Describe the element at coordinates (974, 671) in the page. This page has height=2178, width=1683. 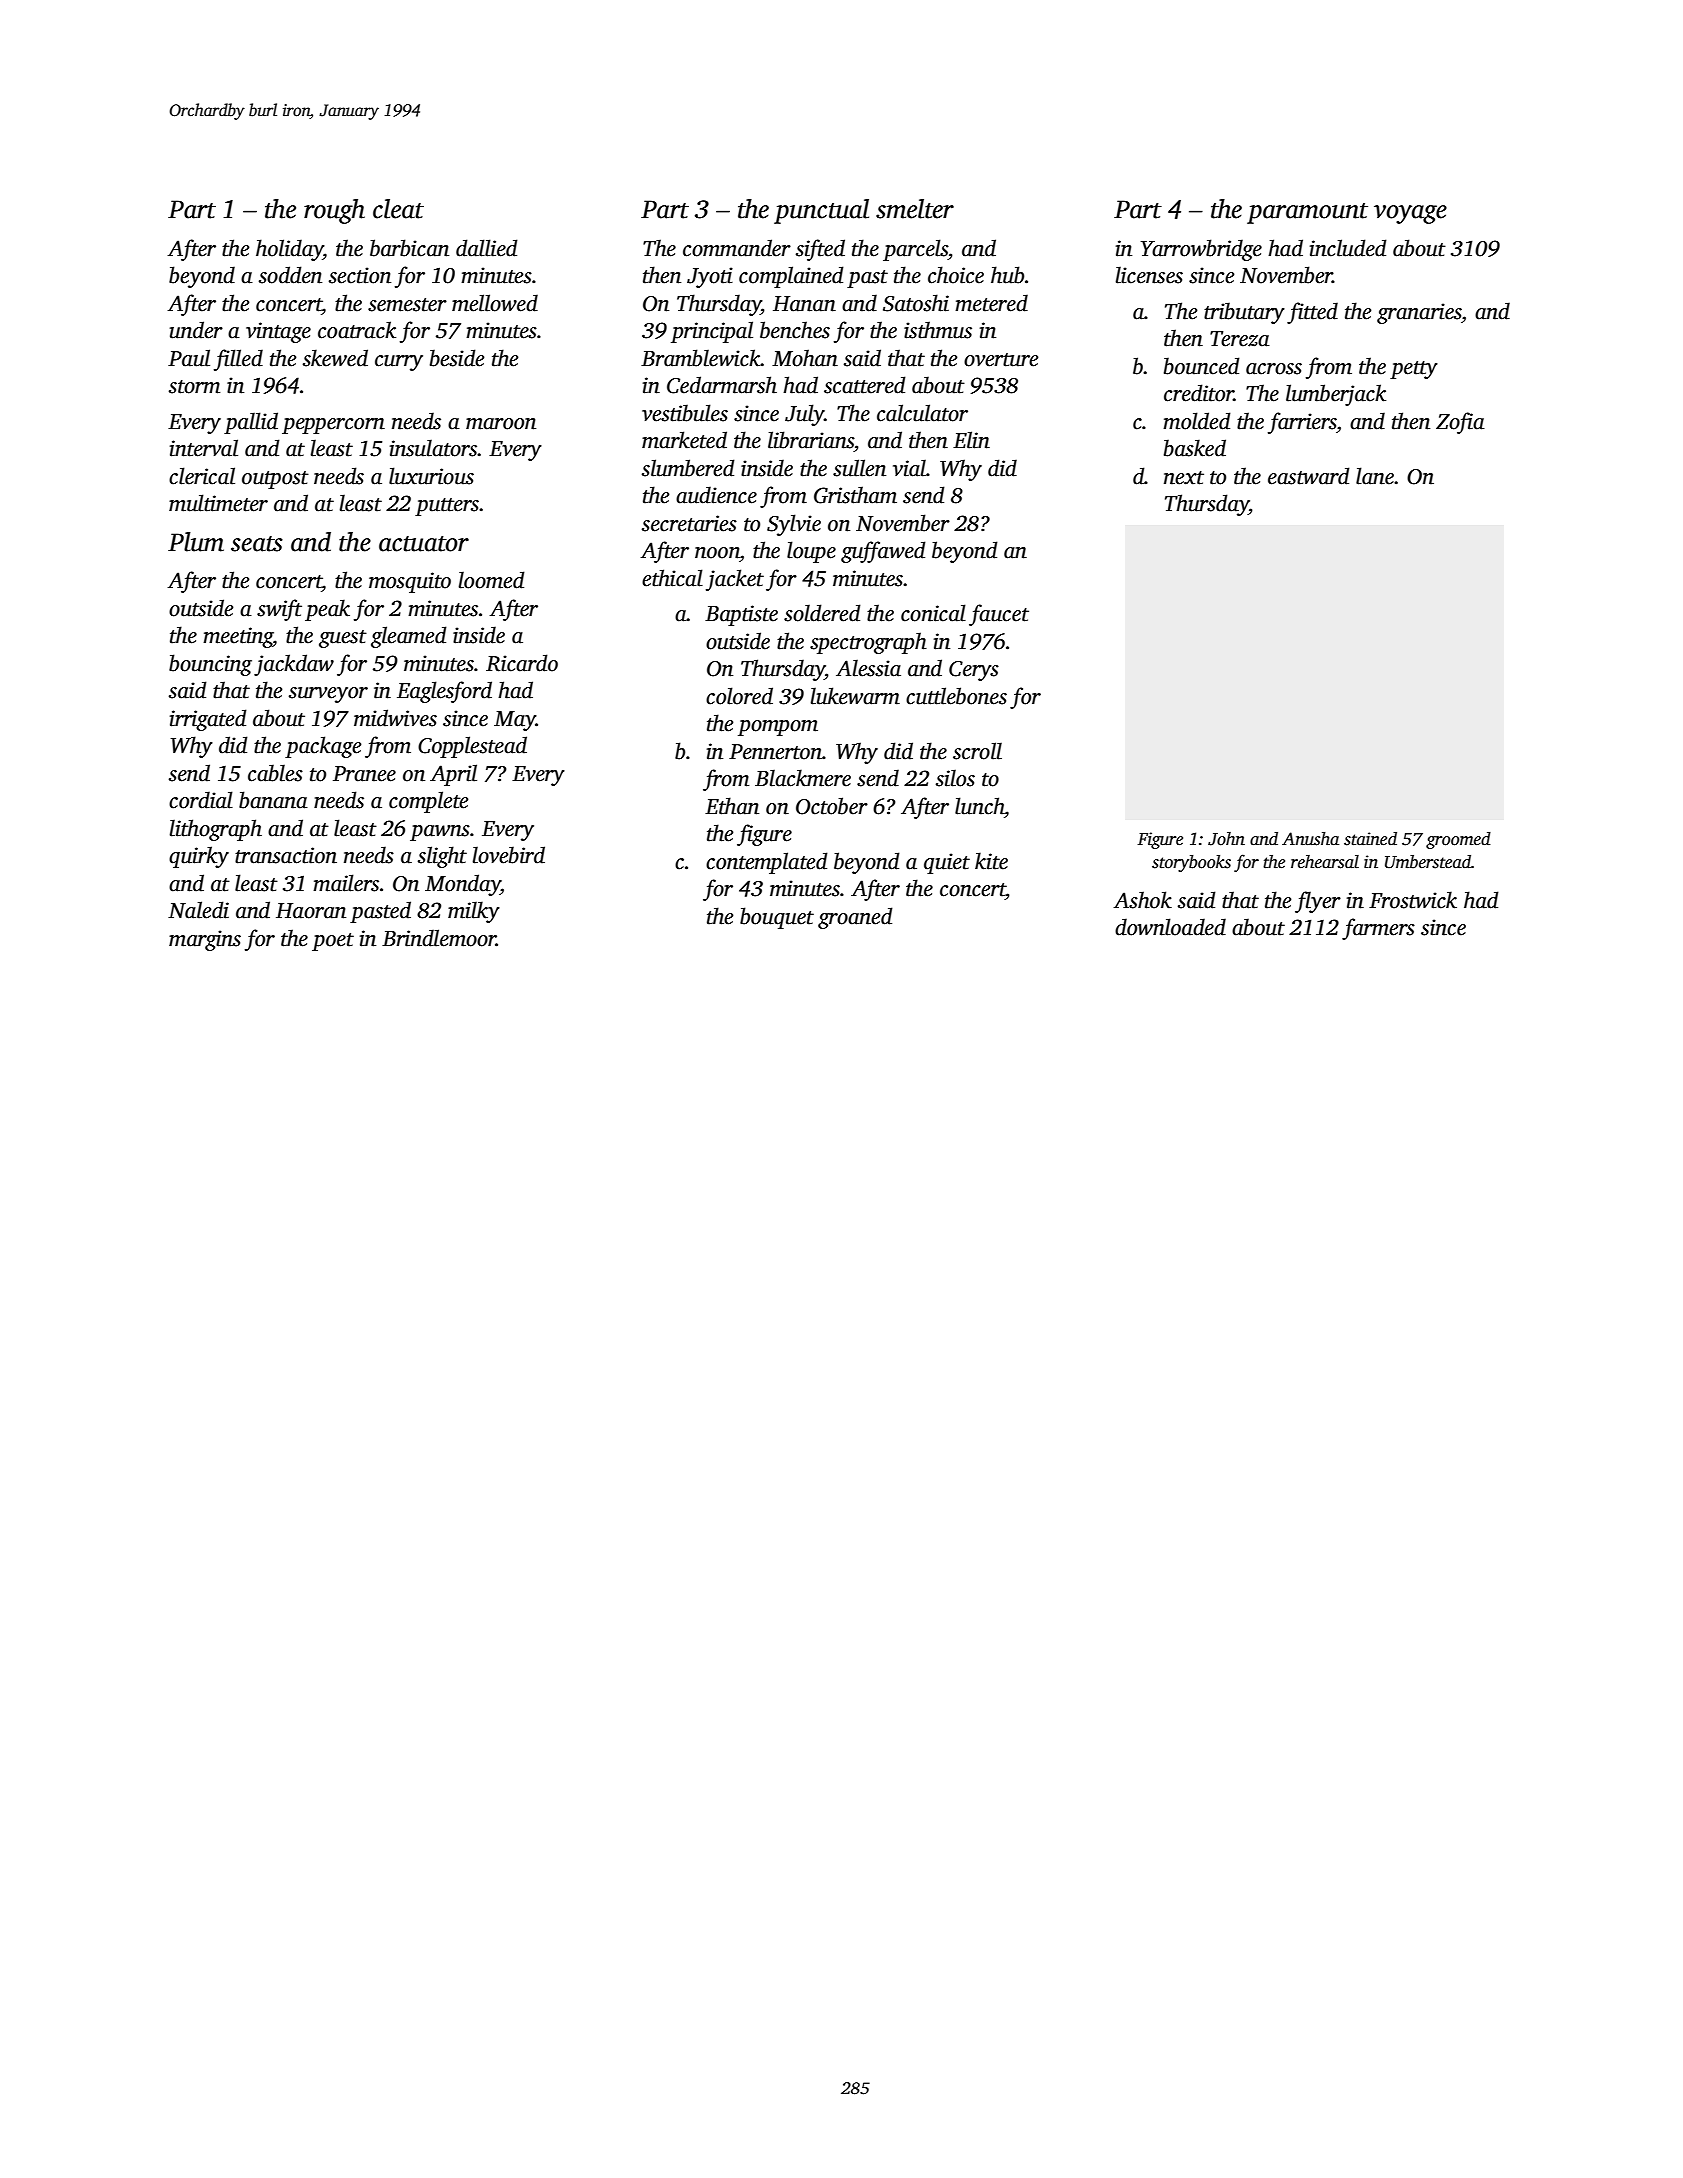
I see `Cerys` at that location.
